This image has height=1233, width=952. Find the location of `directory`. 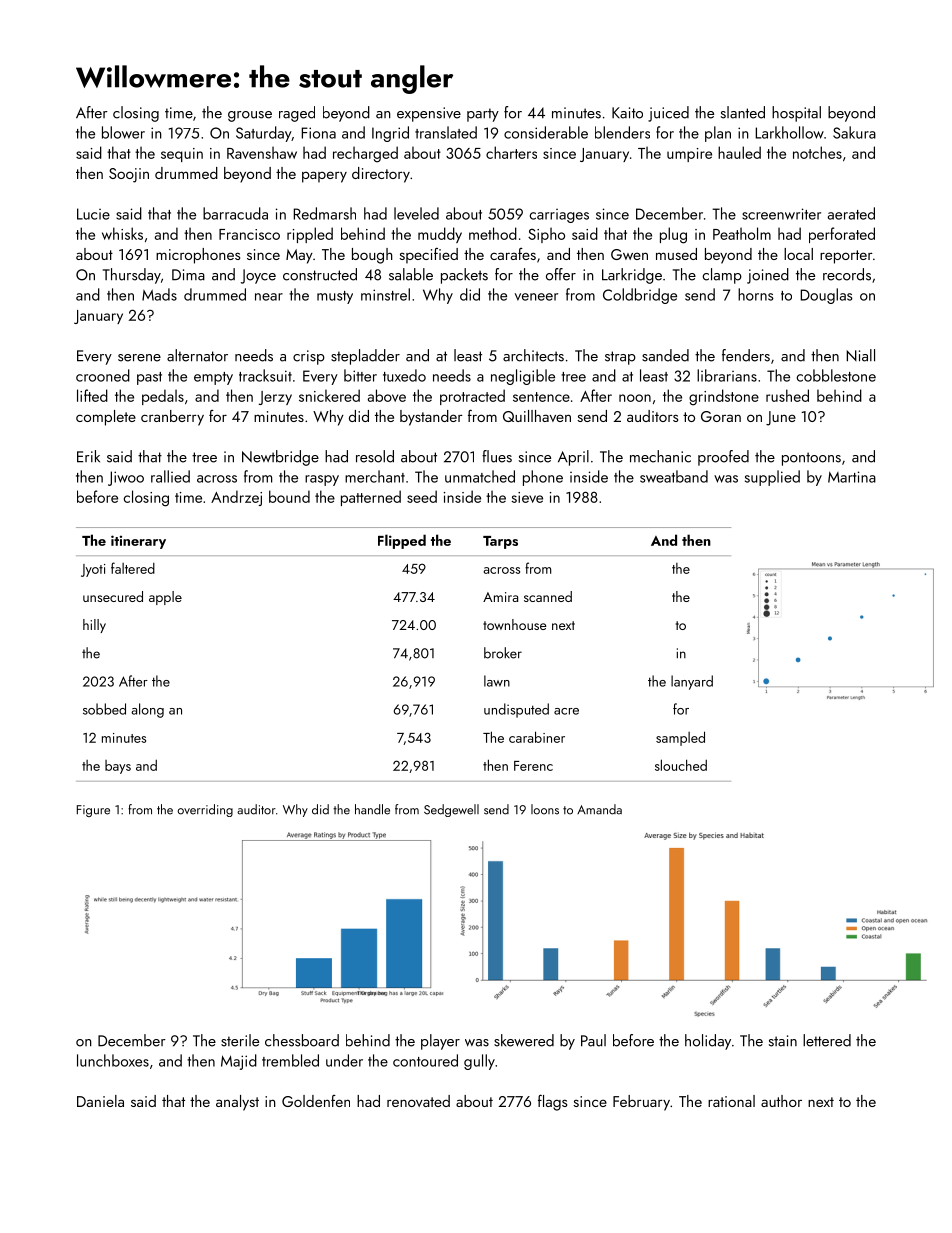

directory is located at coordinates (381, 175).
